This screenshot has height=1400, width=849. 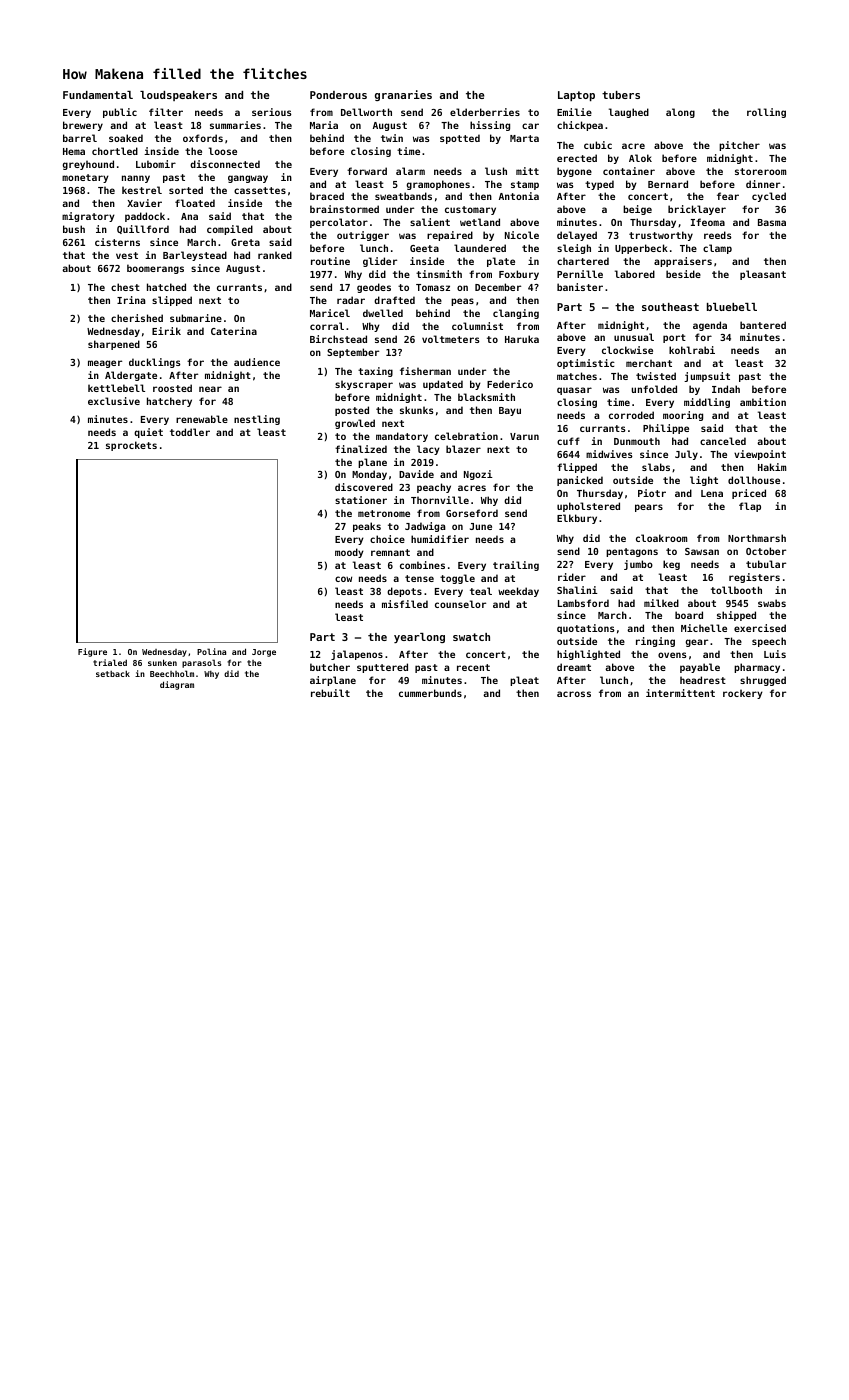 I want to click on across, so click(x=574, y=694).
